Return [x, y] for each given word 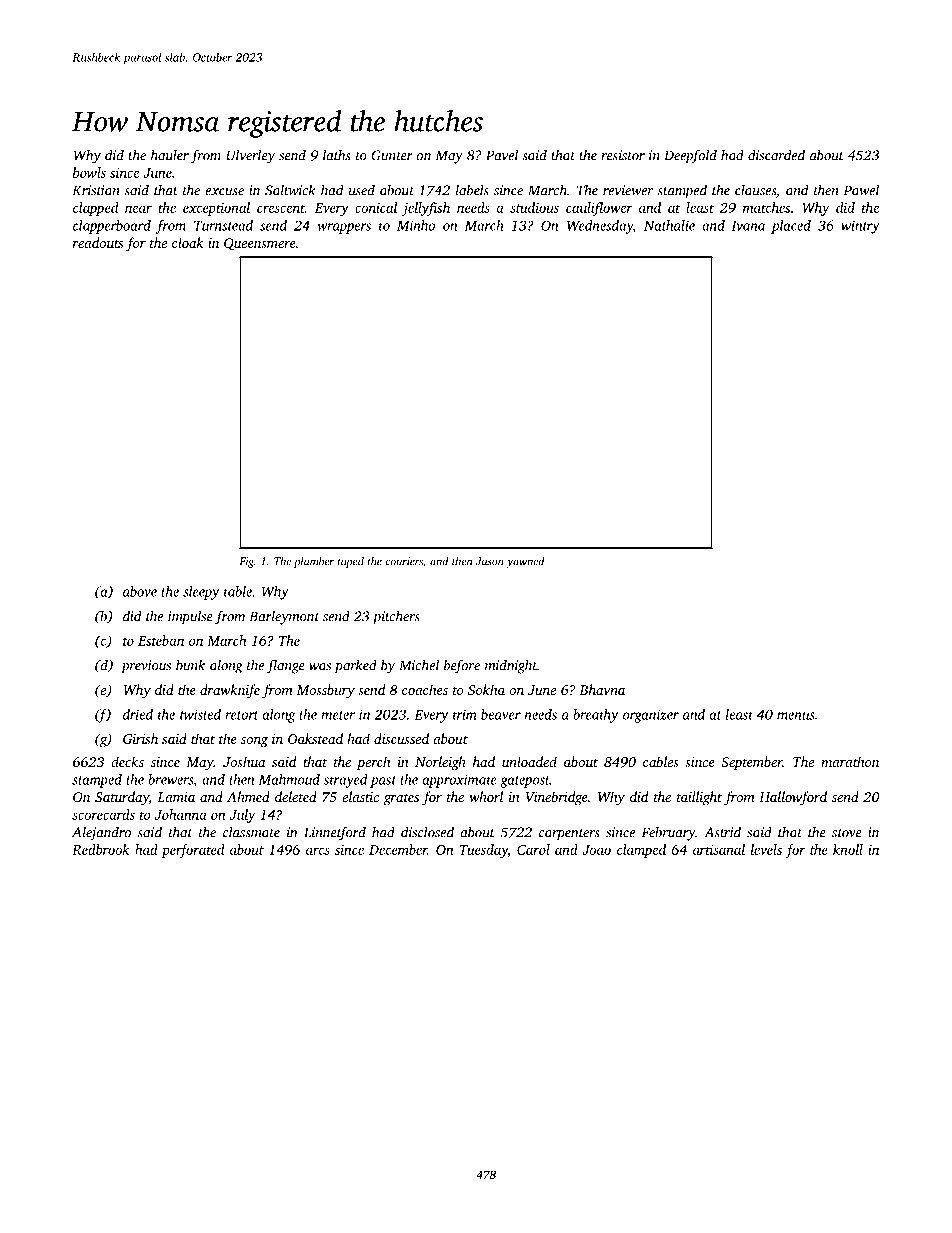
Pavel [502, 155]
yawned [525, 562]
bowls [89, 172]
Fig [247, 562]
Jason [490, 561]
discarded [776, 155]
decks [127, 761]
